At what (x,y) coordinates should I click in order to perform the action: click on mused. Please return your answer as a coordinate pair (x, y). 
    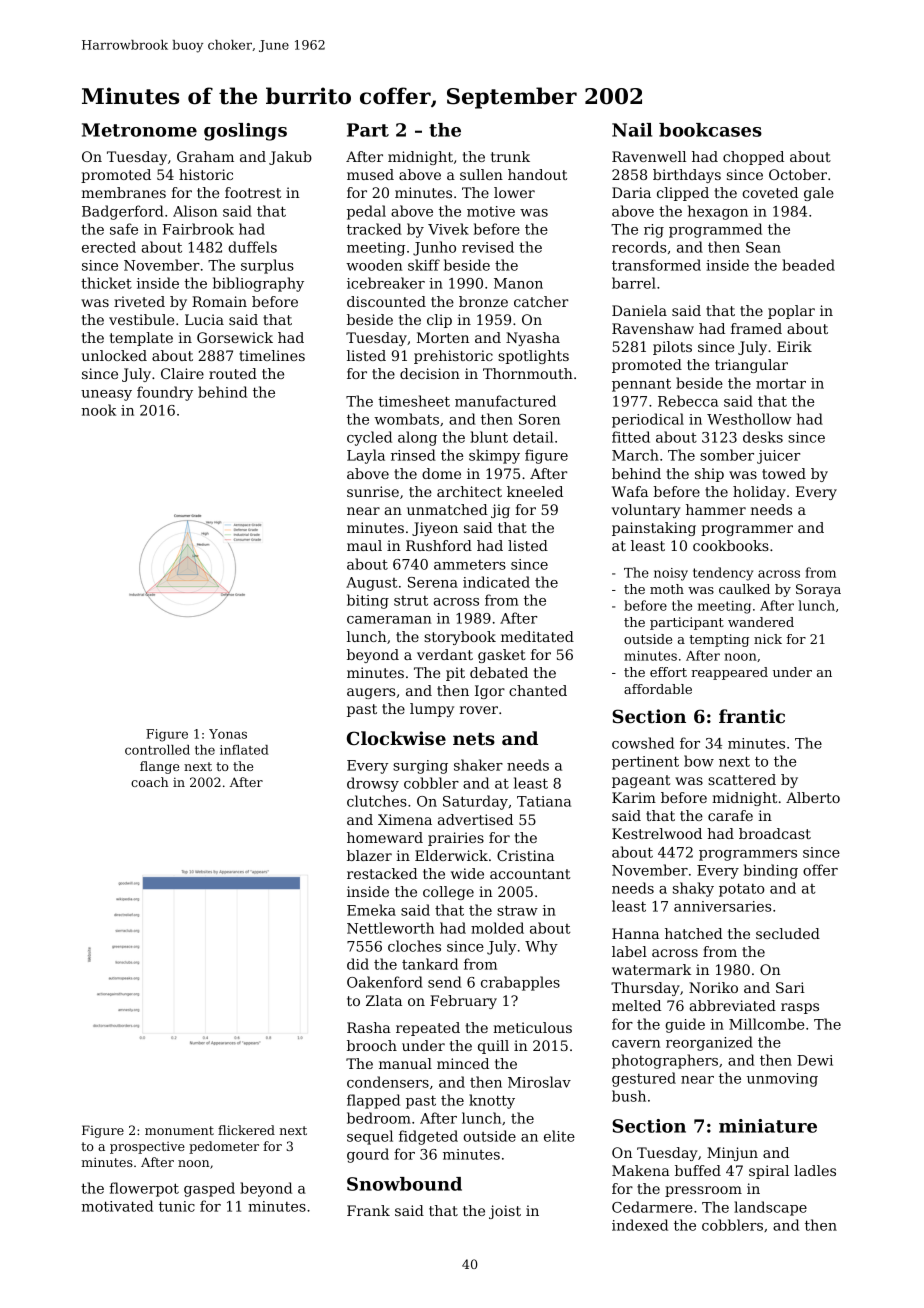
    Looking at the image, I should click on (370, 174).
